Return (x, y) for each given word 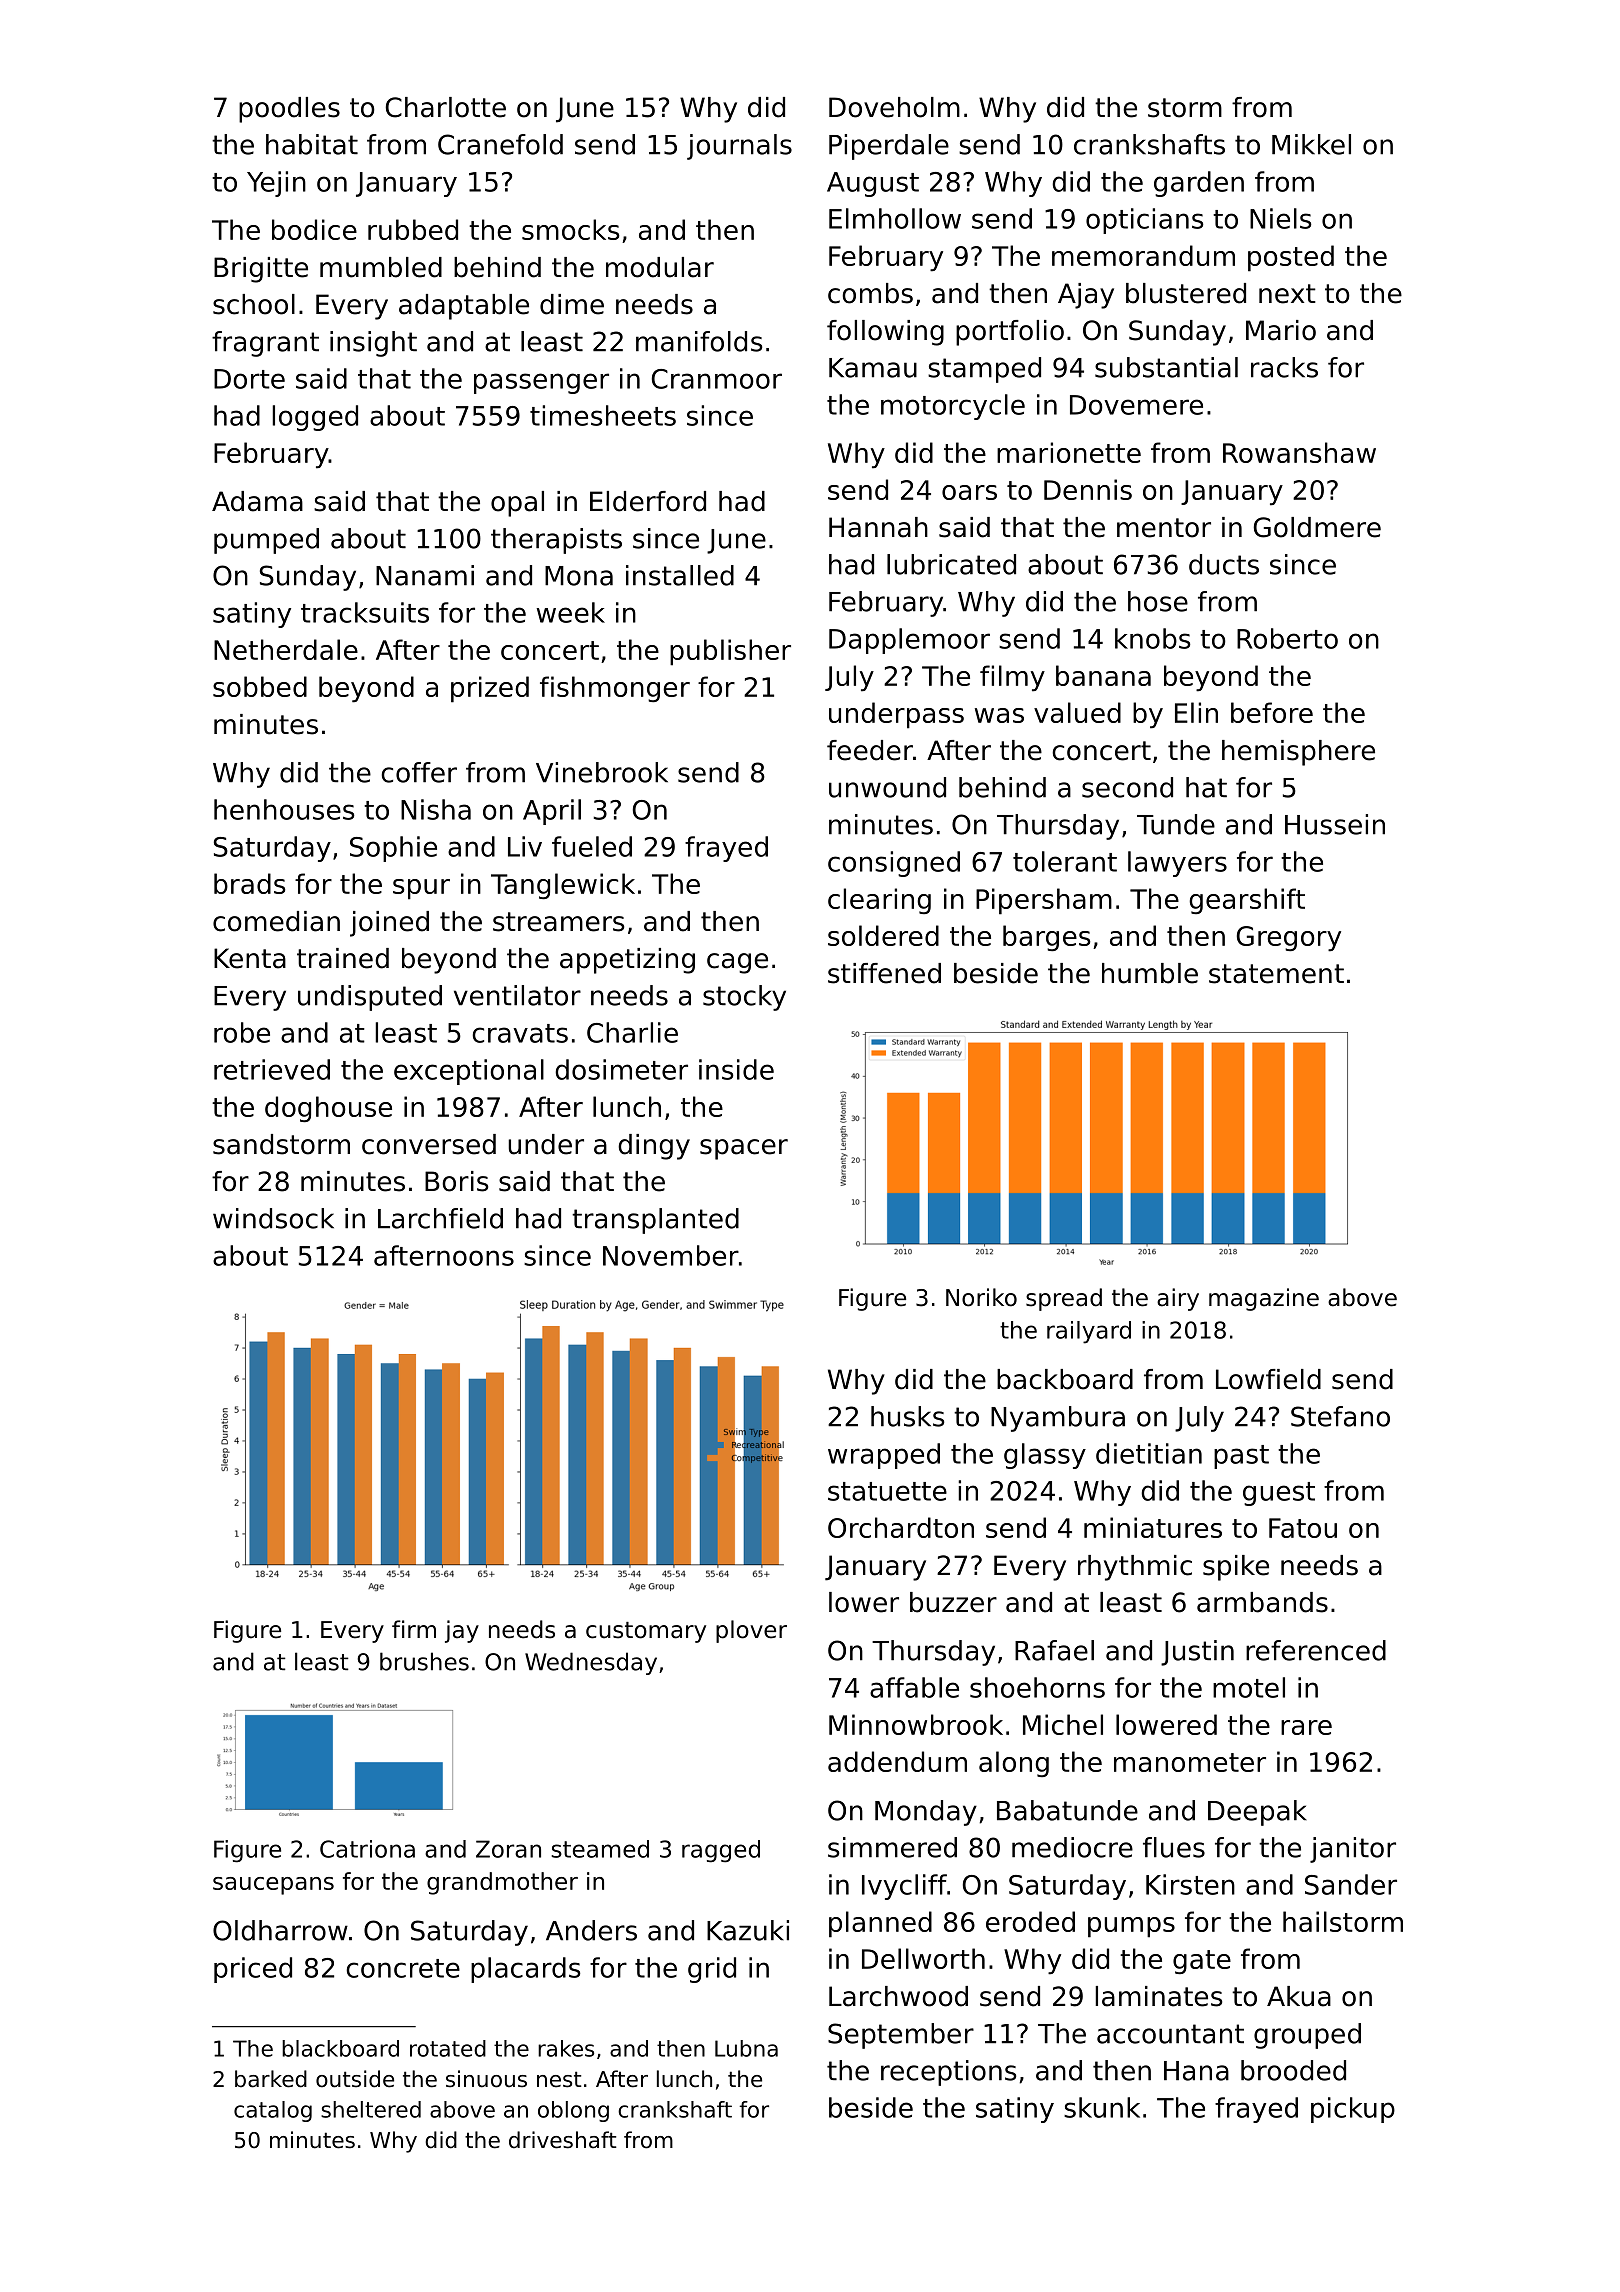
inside (736, 1069)
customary (646, 1632)
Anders (591, 1930)
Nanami (425, 575)
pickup (1353, 2110)
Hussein (1335, 824)
